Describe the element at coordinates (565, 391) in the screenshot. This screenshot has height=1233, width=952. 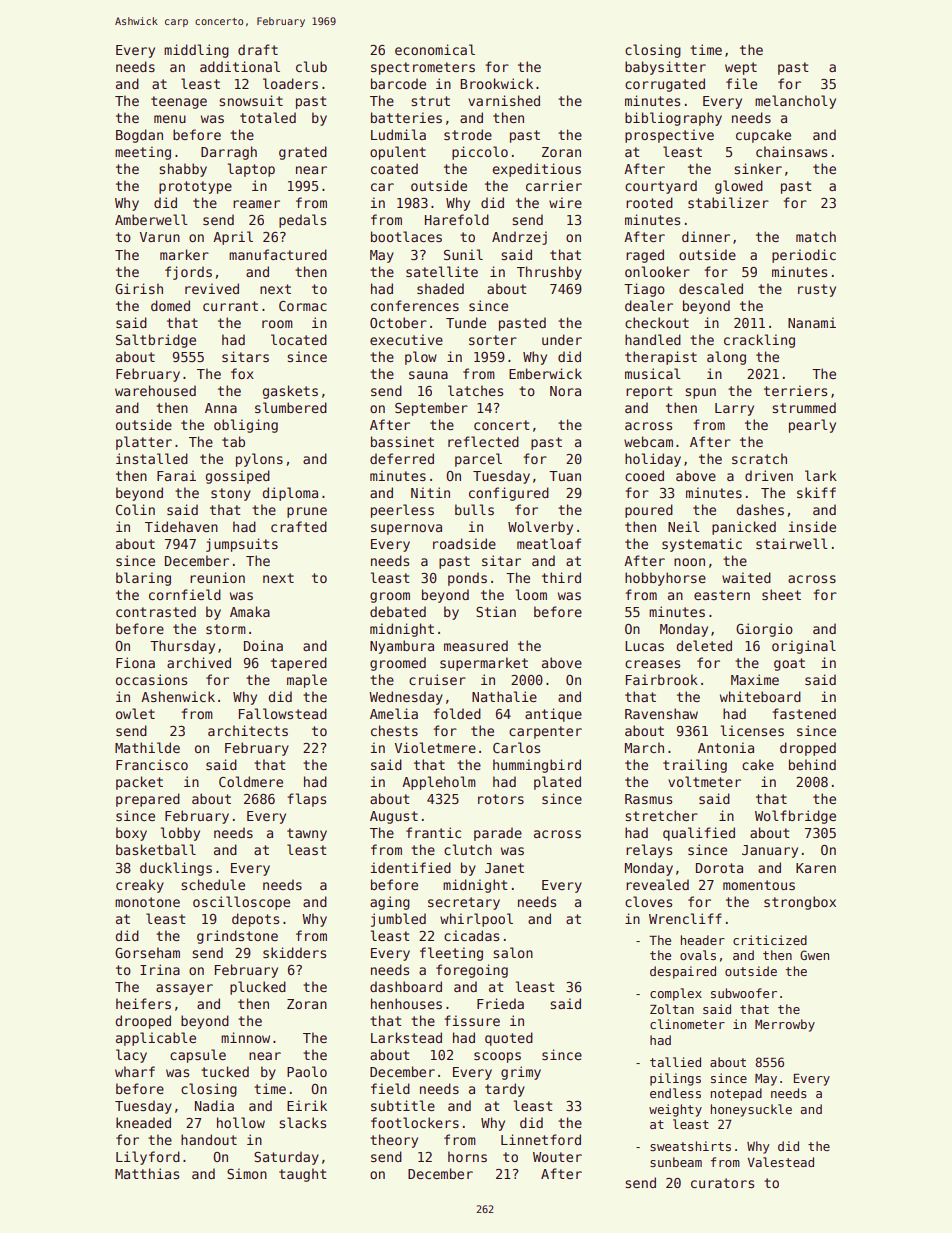
I see `Nora` at that location.
